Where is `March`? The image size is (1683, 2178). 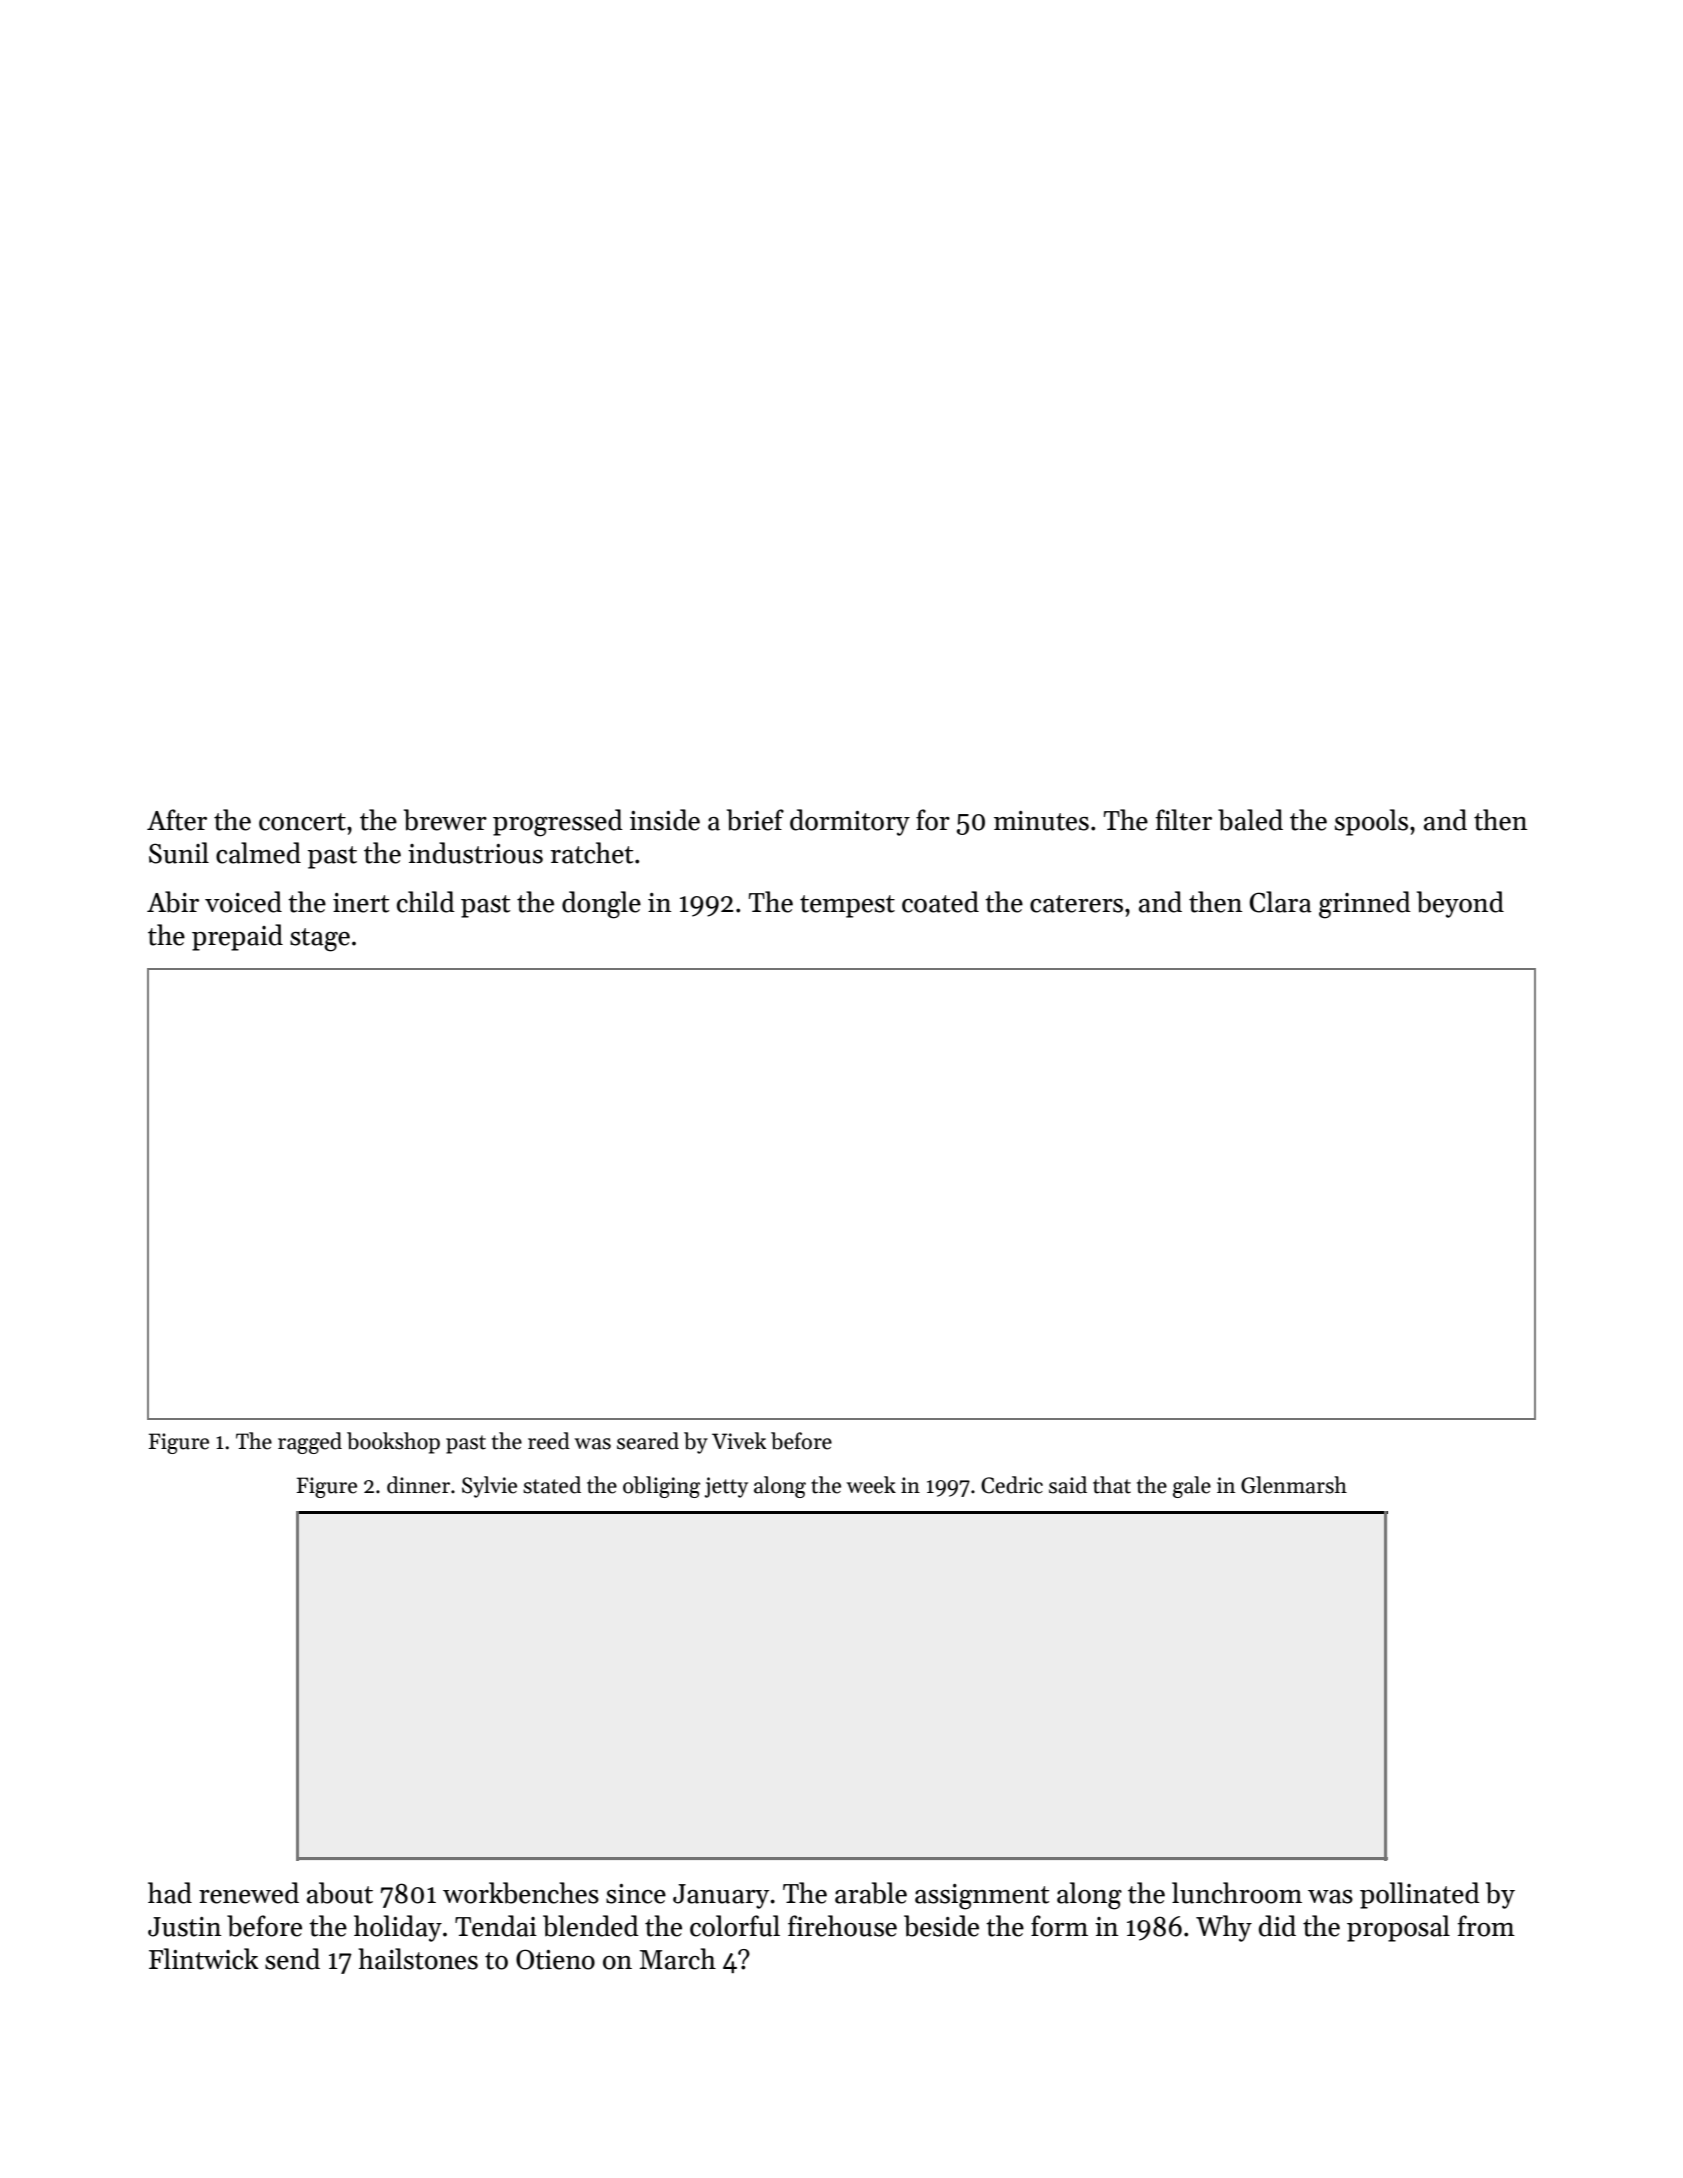 March is located at coordinates (678, 1959).
